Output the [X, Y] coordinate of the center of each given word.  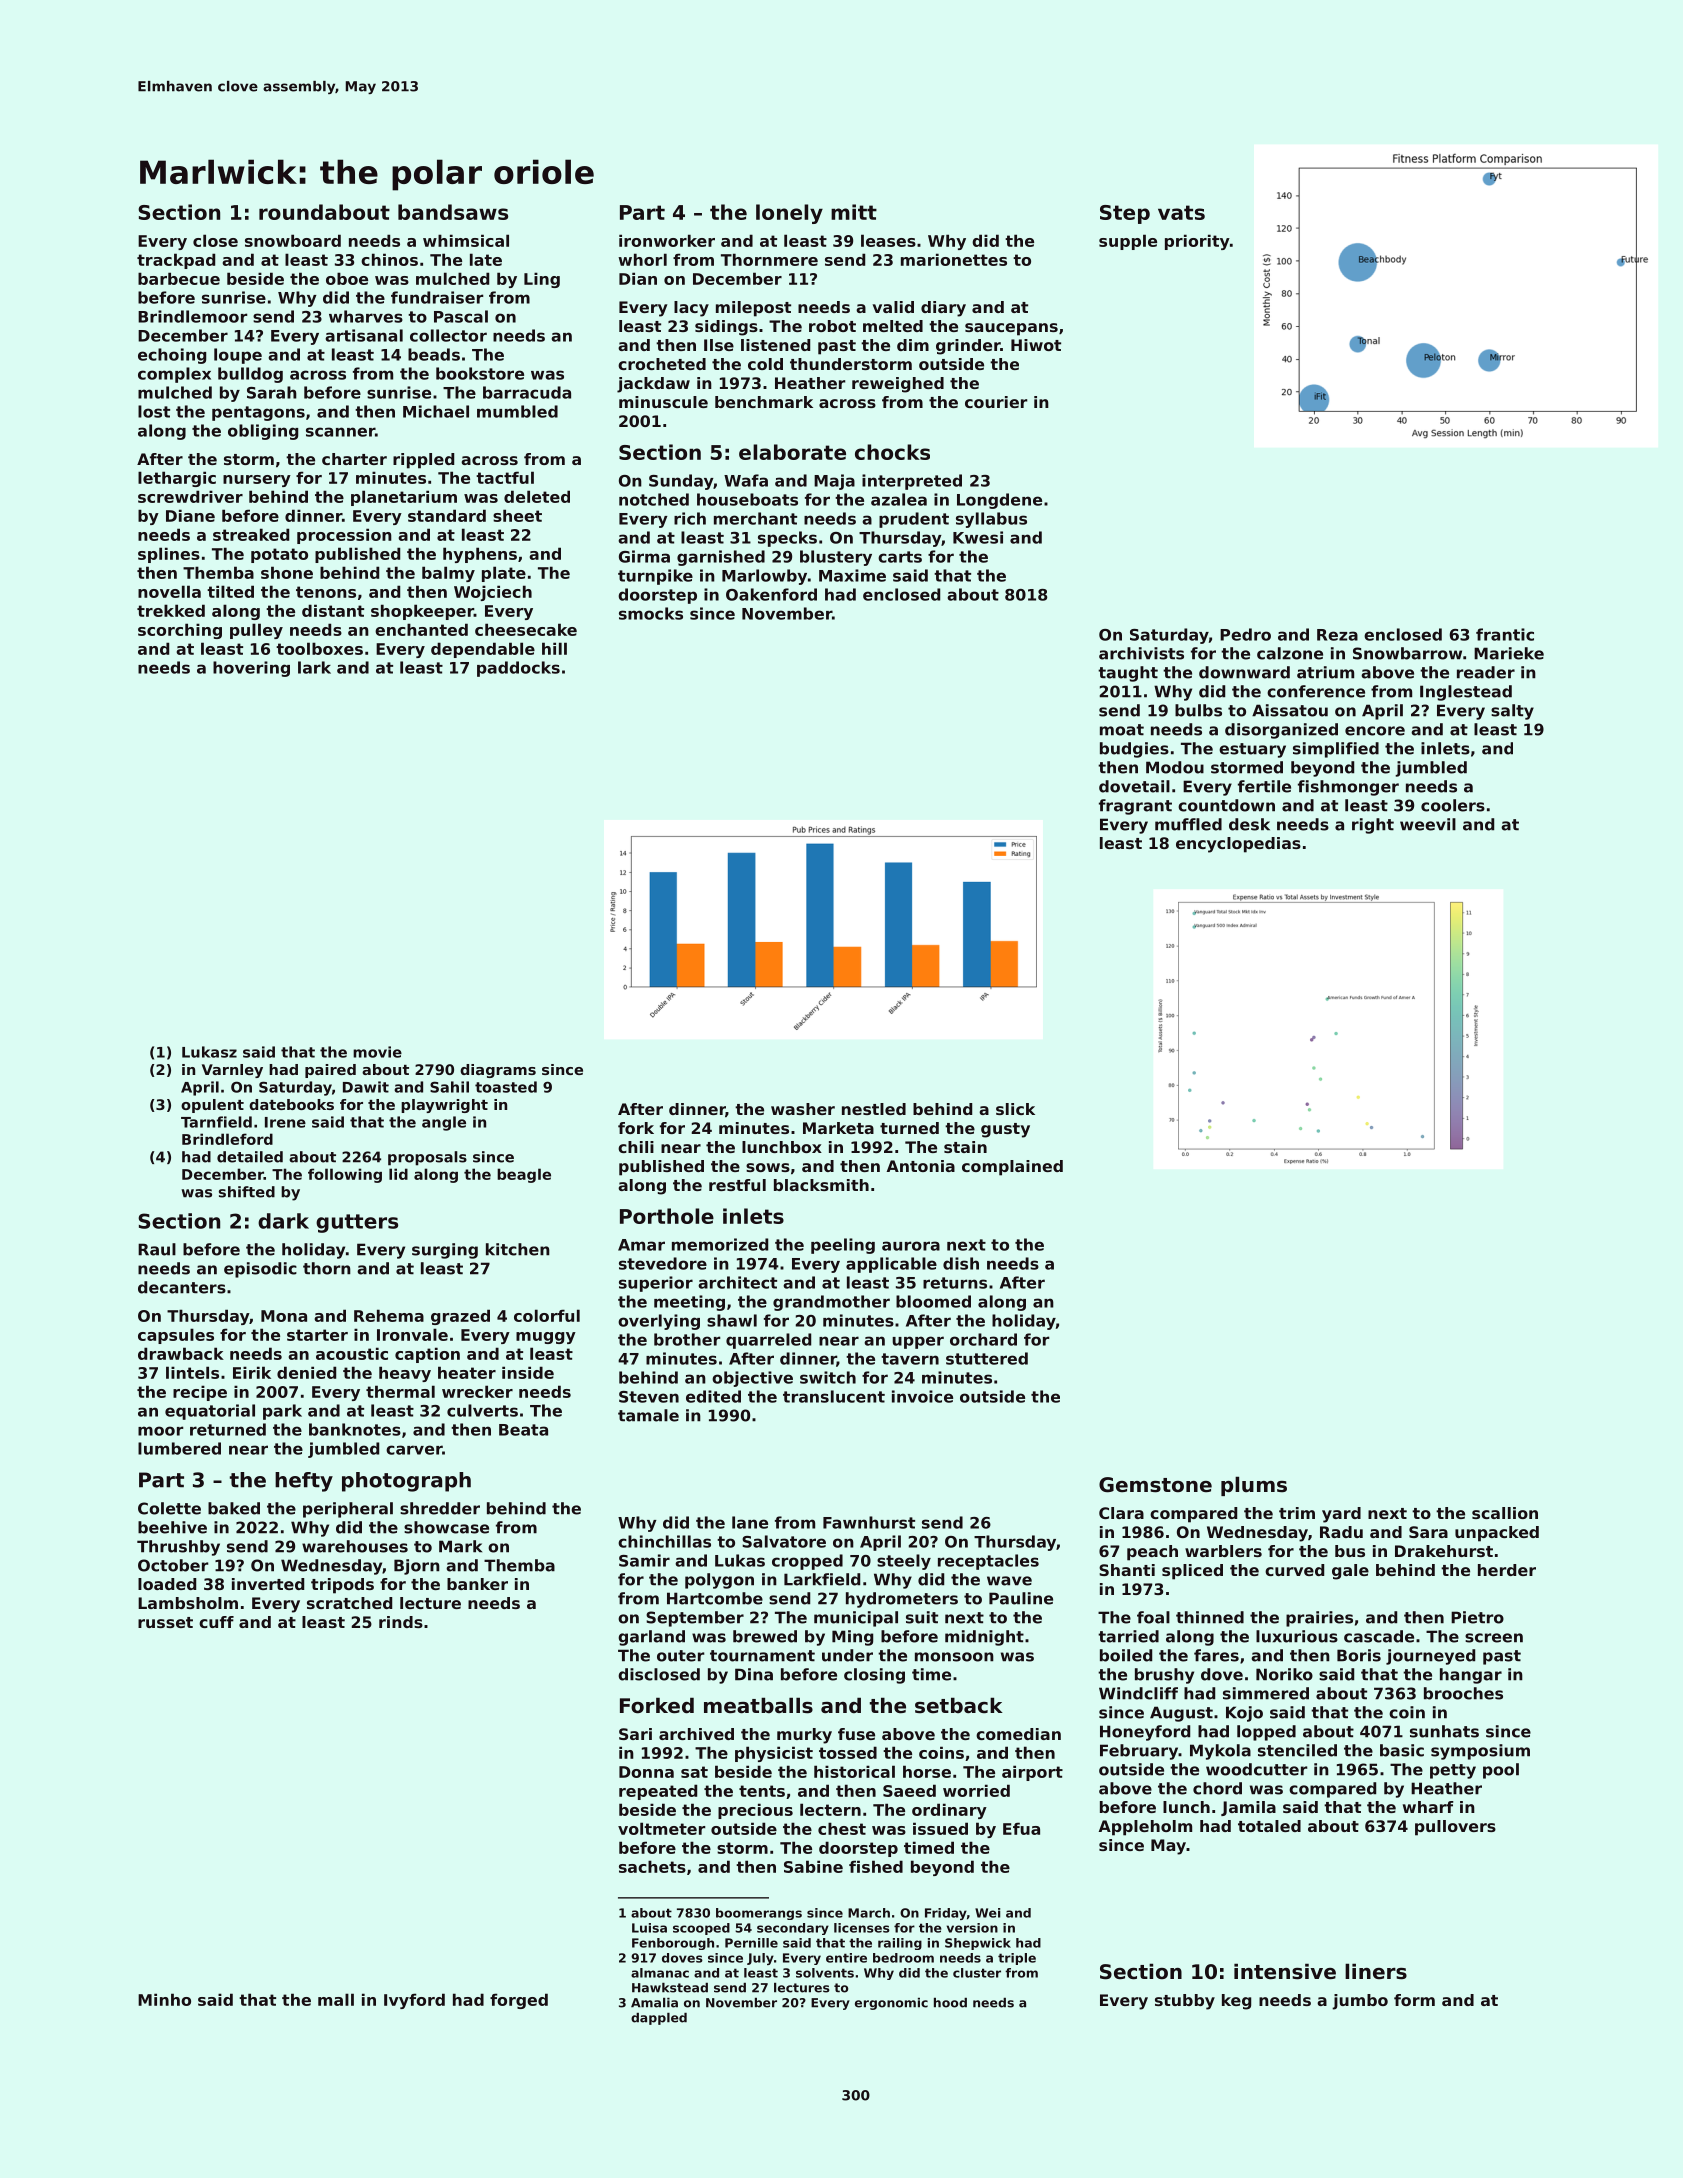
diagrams [498, 1071]
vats [1181, 212]
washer [803, 1109]
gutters [357, 1223]
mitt [854, 212]
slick [1015, 1109]
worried [976, 1790]
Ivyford [414, 2001]
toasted [506, 1087]
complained [1012, 1168]
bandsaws [453, 212]
